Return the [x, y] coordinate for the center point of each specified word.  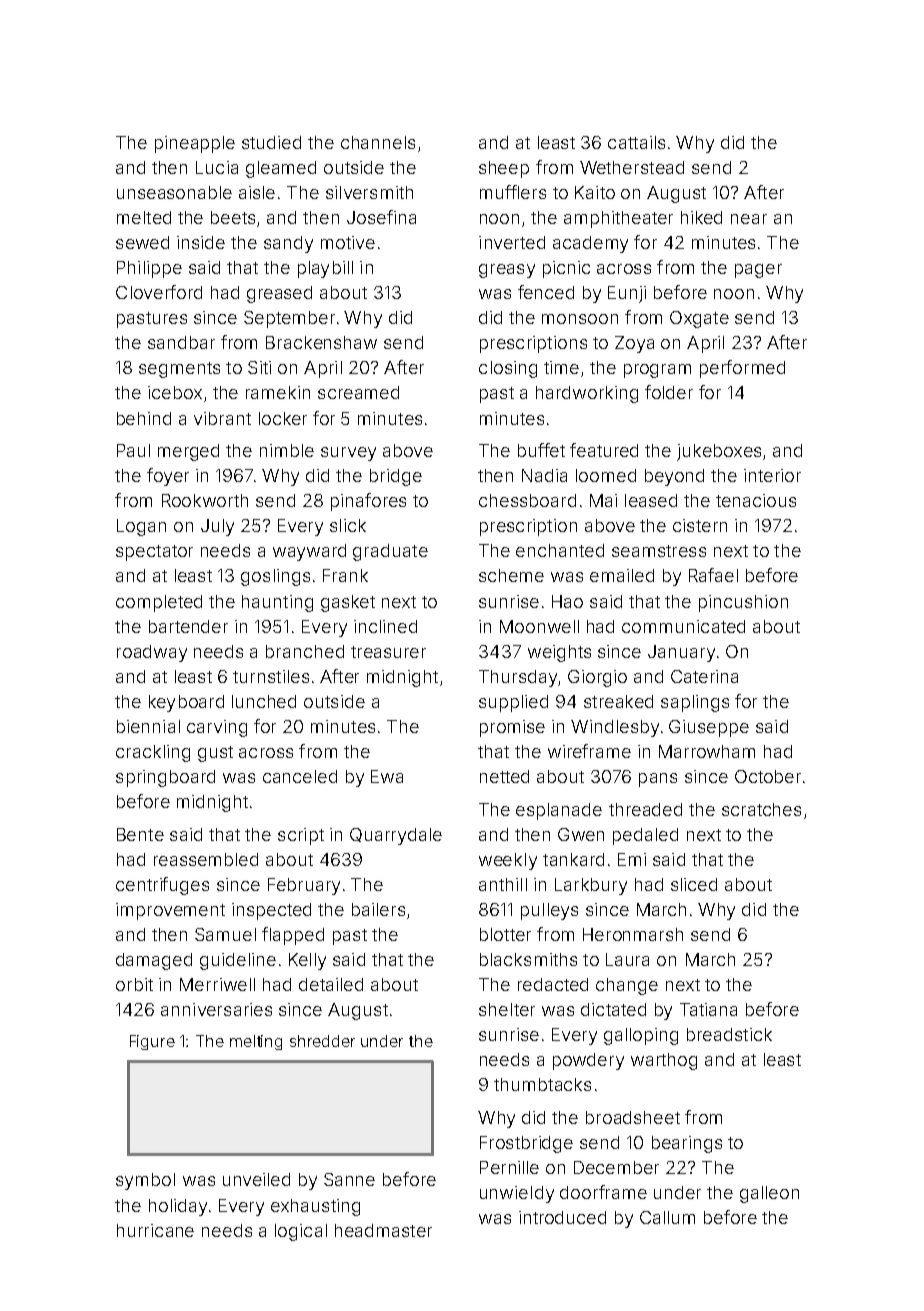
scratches [761, 809]
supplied [513, 703]
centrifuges [162, 886]
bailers [378, 909]
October [768, 776]
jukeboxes [719, 452]
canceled [300, 776]
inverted [512, 242]
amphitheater [618, 219]
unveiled [256, 1179]
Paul [133, 450]
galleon [769, 1194]
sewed [142, 242]
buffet [541, 450]
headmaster [383, 1230]
